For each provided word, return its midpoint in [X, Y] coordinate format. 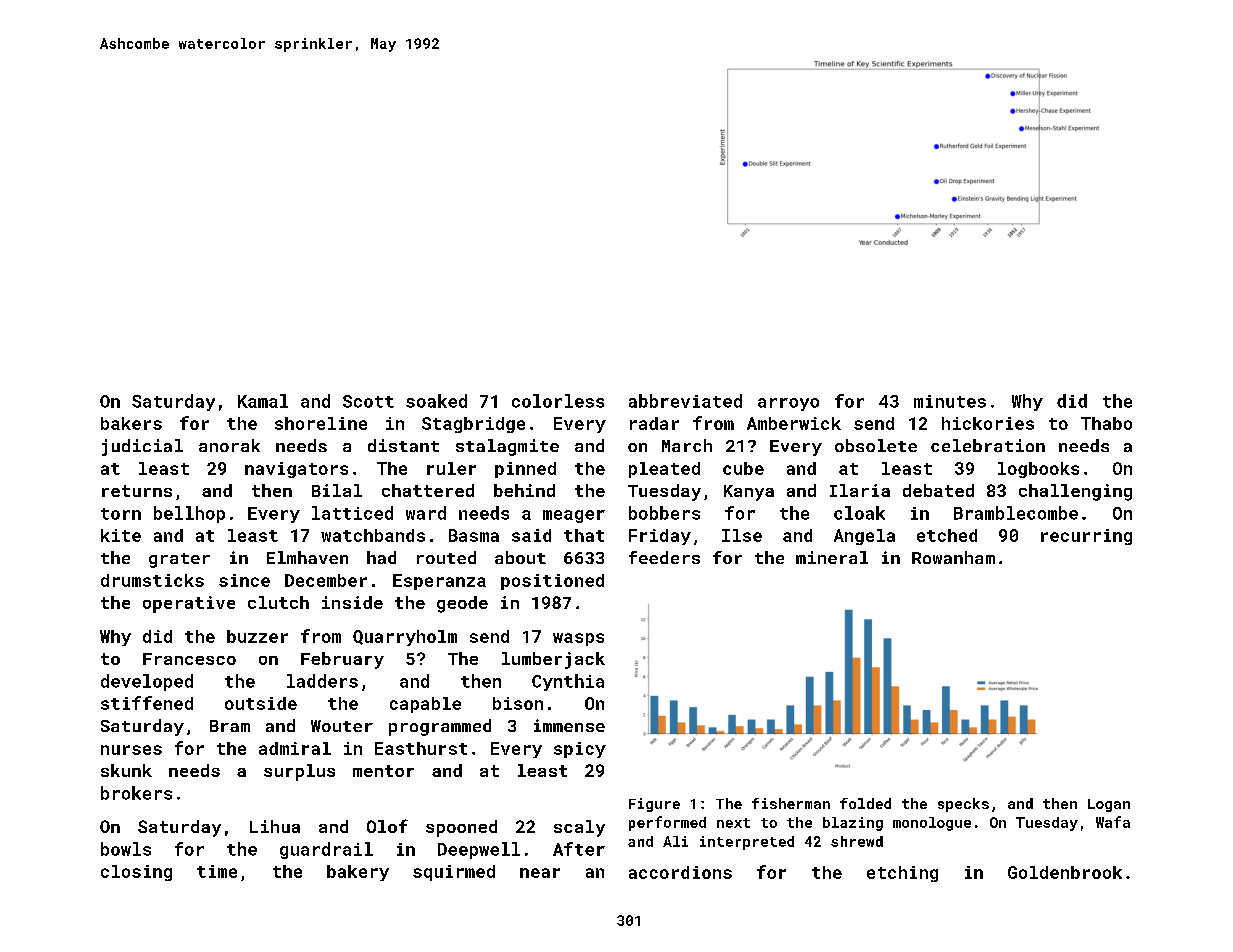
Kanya [749, 493]
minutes [950, 401]
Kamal [263, 401]
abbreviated [685, 401]
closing [136, 873]
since [244, 580]
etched [947, 535]
